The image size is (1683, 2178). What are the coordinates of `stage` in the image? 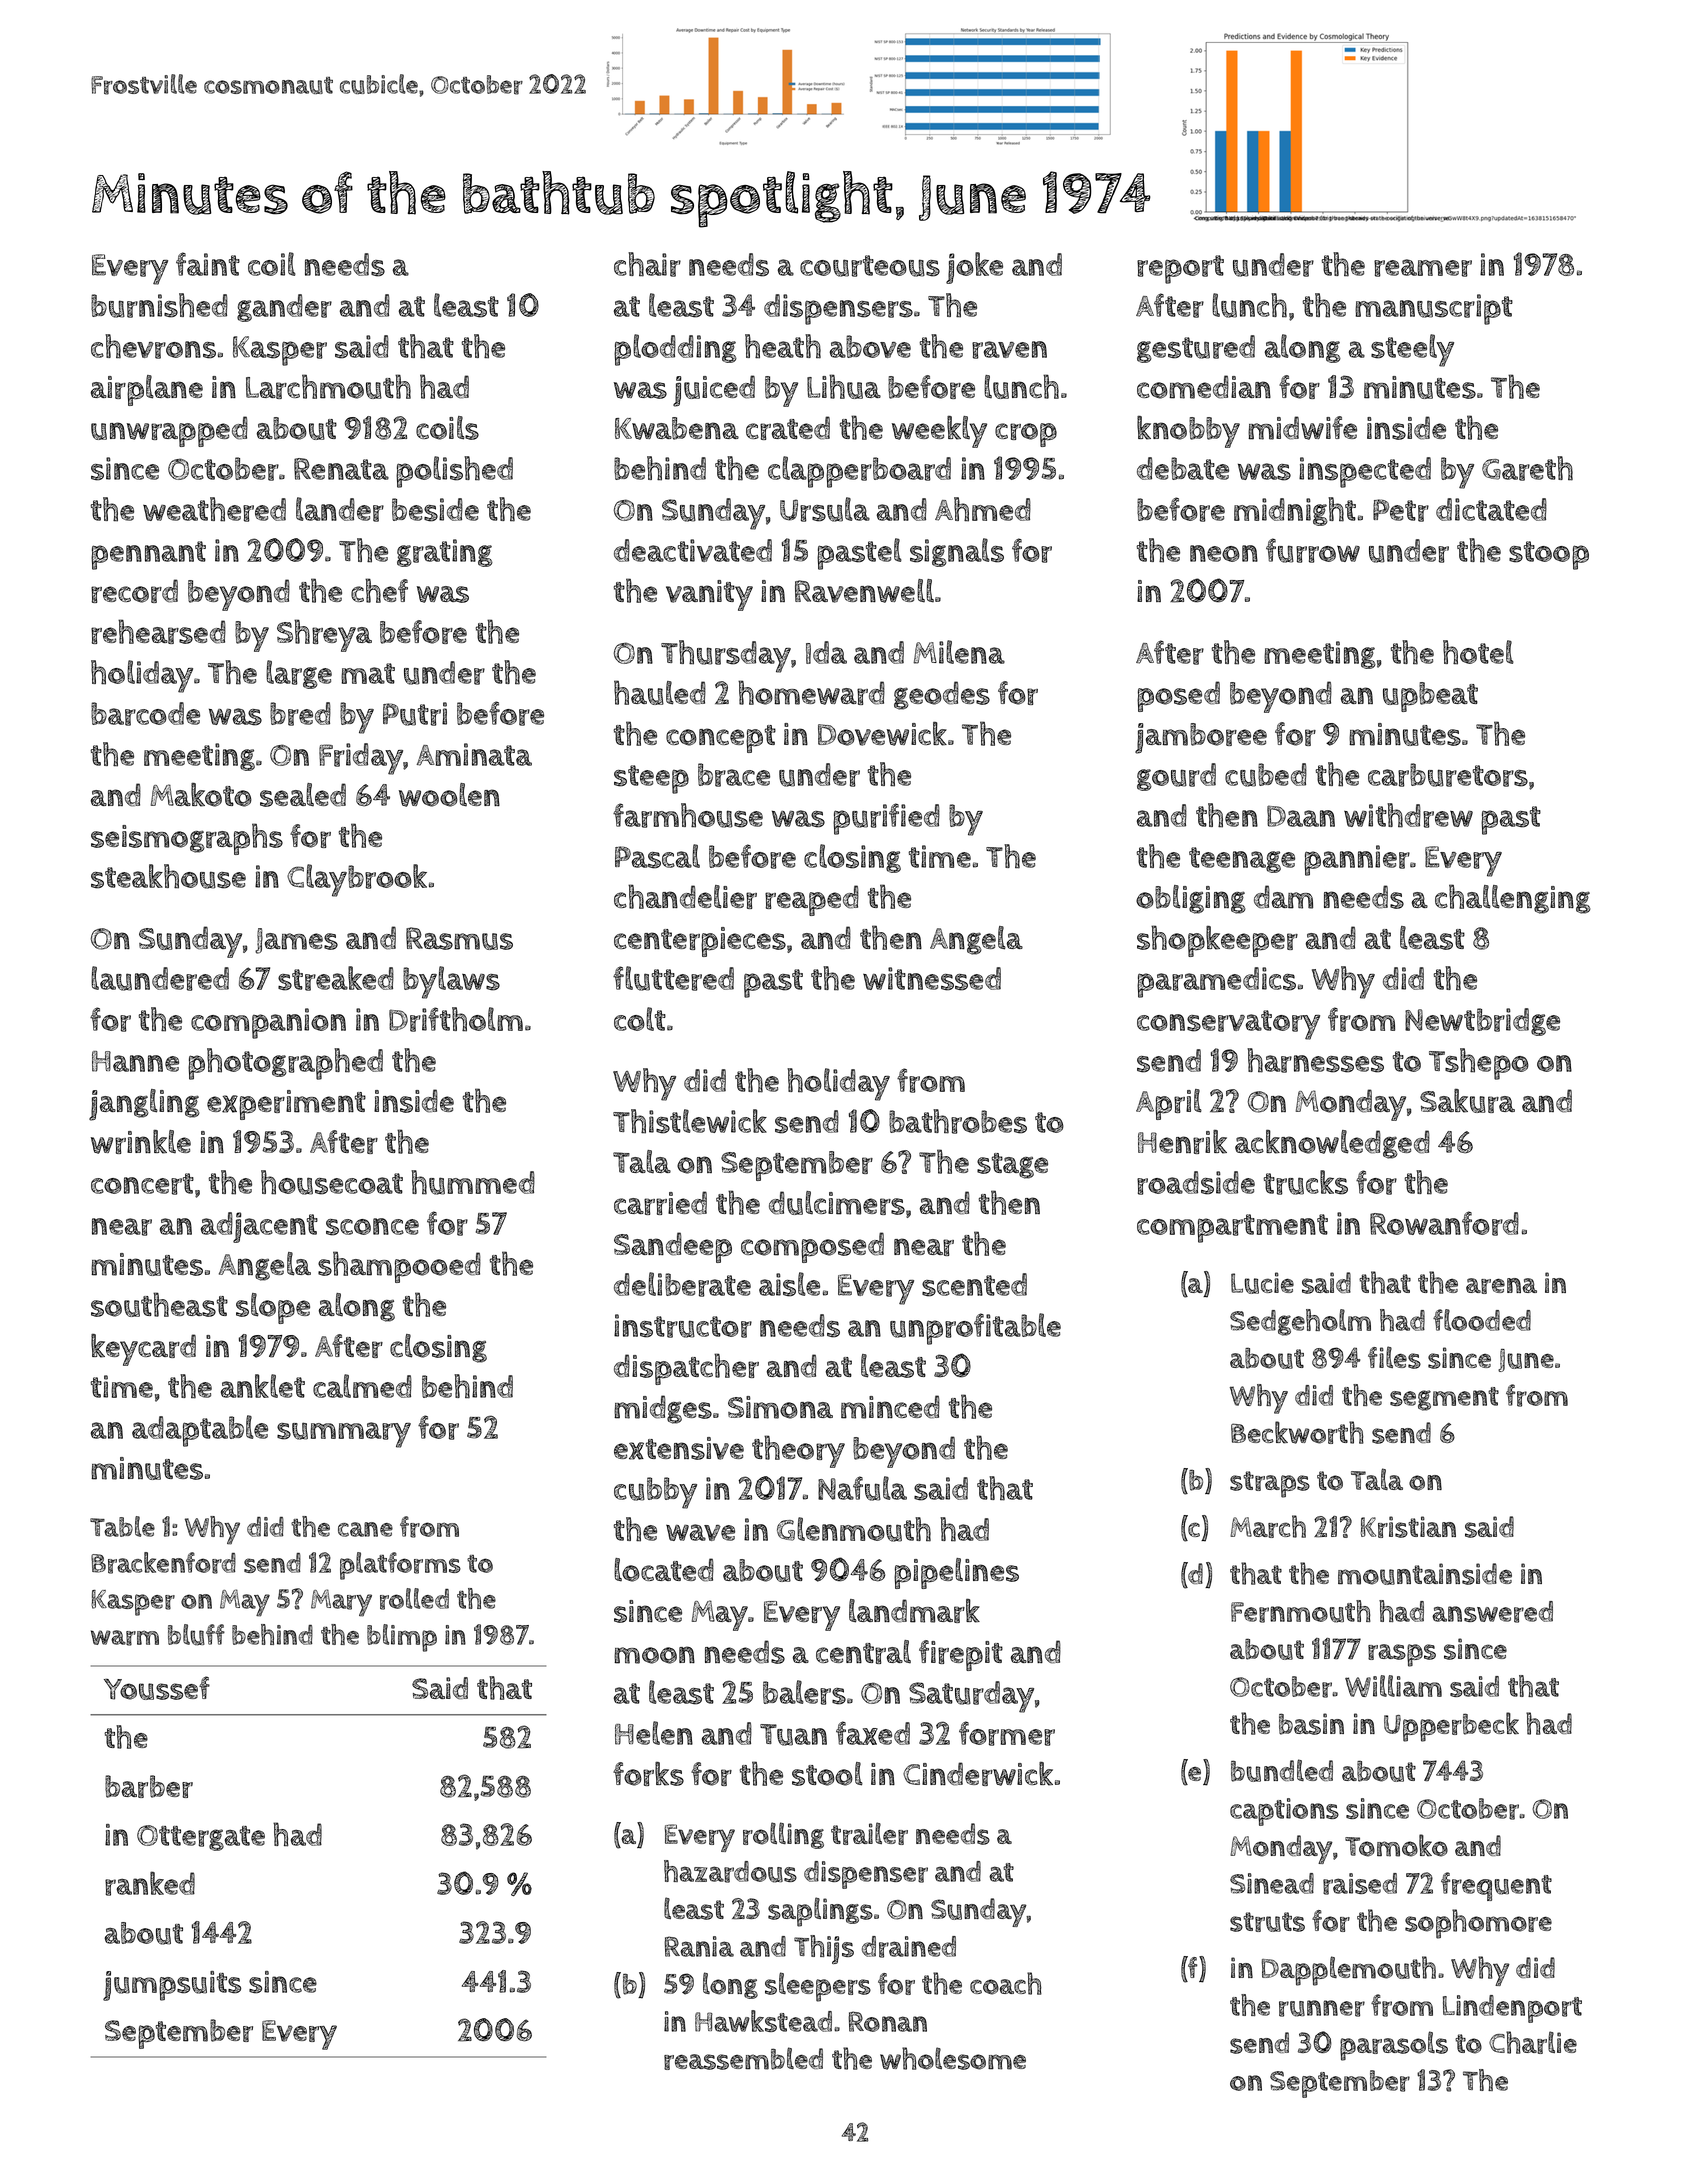 It's located at (1012, 1166).
